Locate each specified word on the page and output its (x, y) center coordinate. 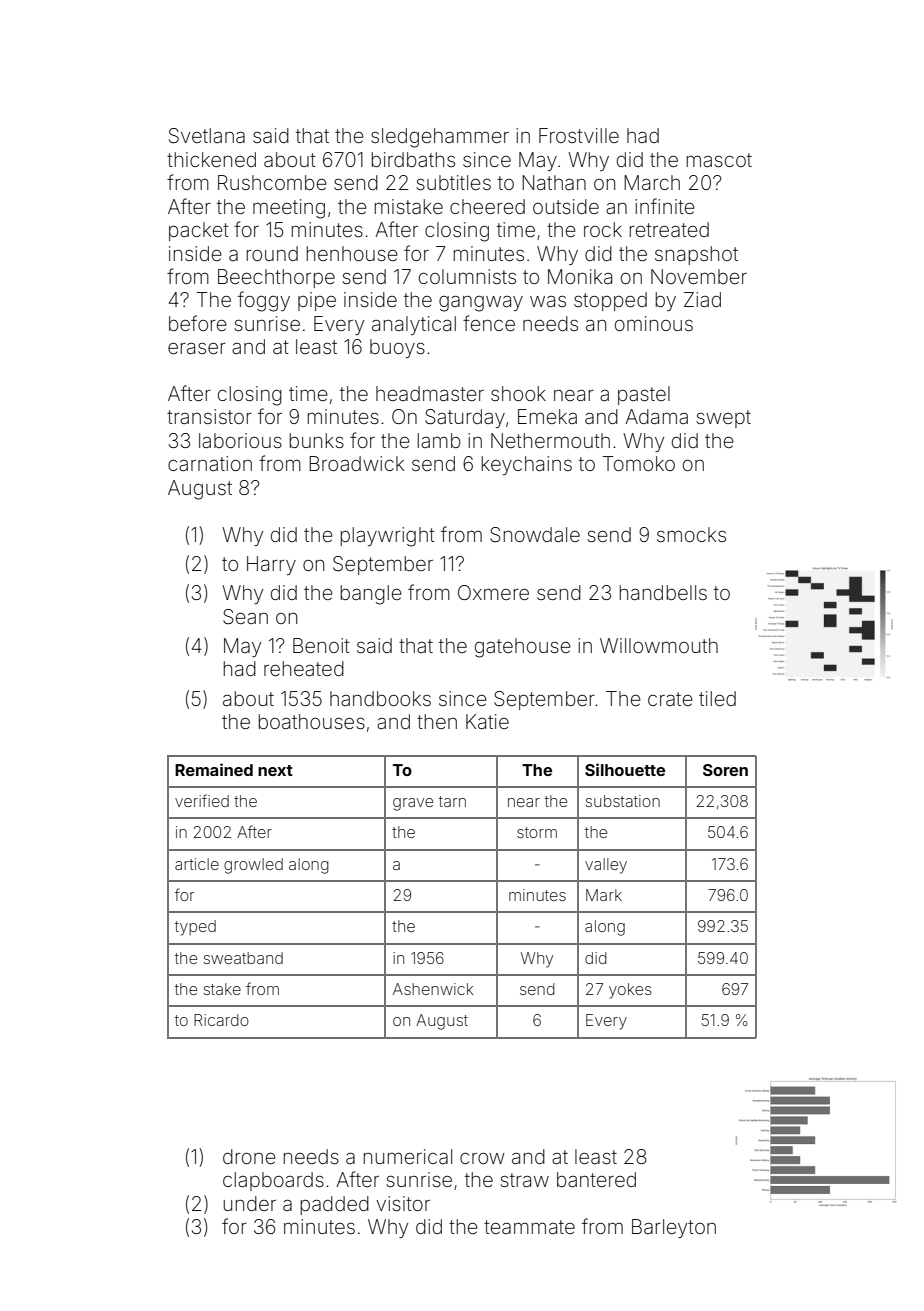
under (250, 1203)
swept (724, 419)
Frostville (579, 135)
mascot (719, 160)
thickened (211, 159)
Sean (245, 617)
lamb (439, 440)
